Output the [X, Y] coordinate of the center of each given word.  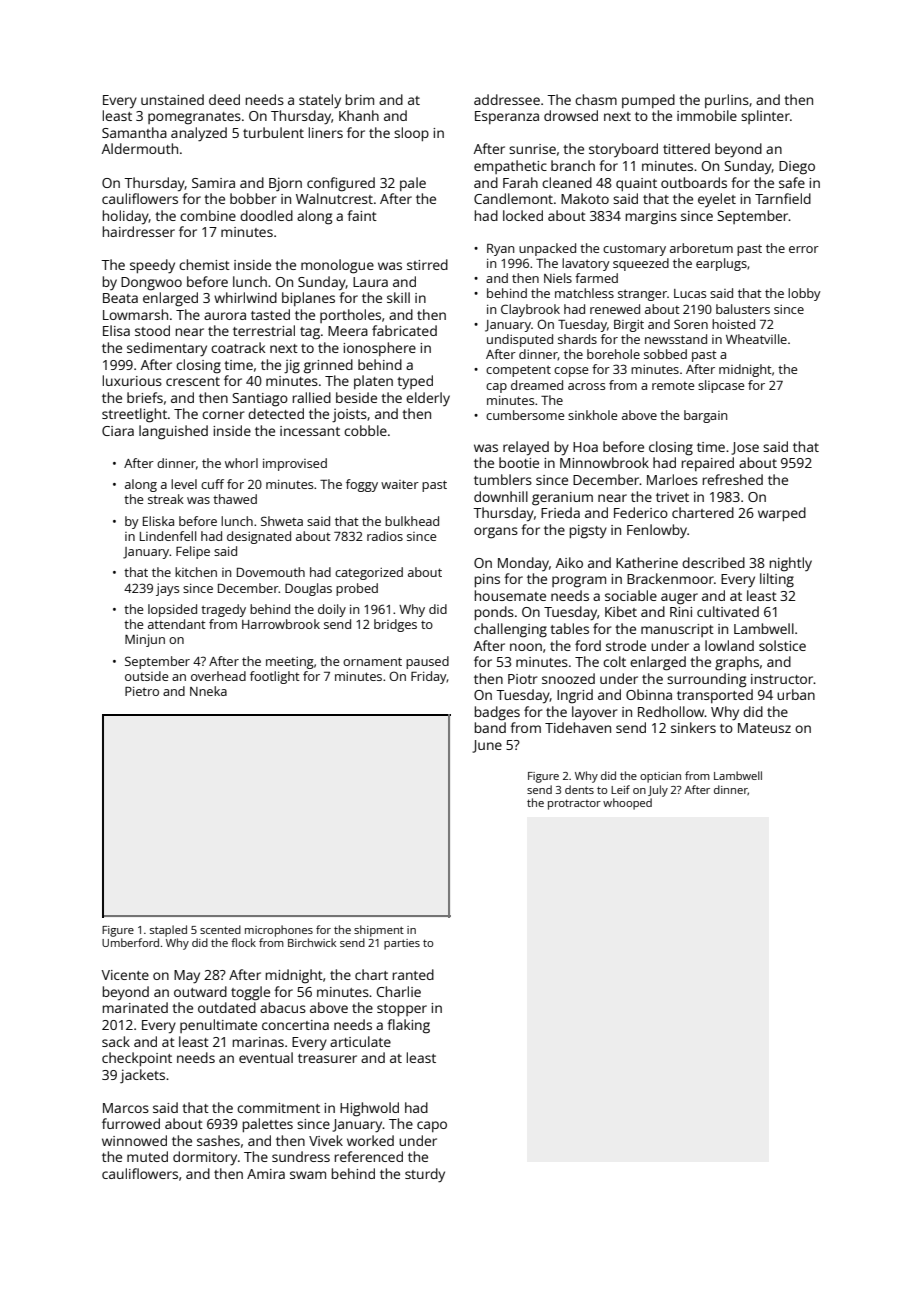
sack [116, 1041]
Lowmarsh [135, 314]
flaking [408, 1026]
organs [496, 533]
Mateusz [764, 728]
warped [782, 514]
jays [167, 589]
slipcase [721, 386]
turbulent [273, 132]
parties [402, 944]
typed [415, 382]
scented [220, 929]
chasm [596, 99]
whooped [627, 804]
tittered [686, 148]
